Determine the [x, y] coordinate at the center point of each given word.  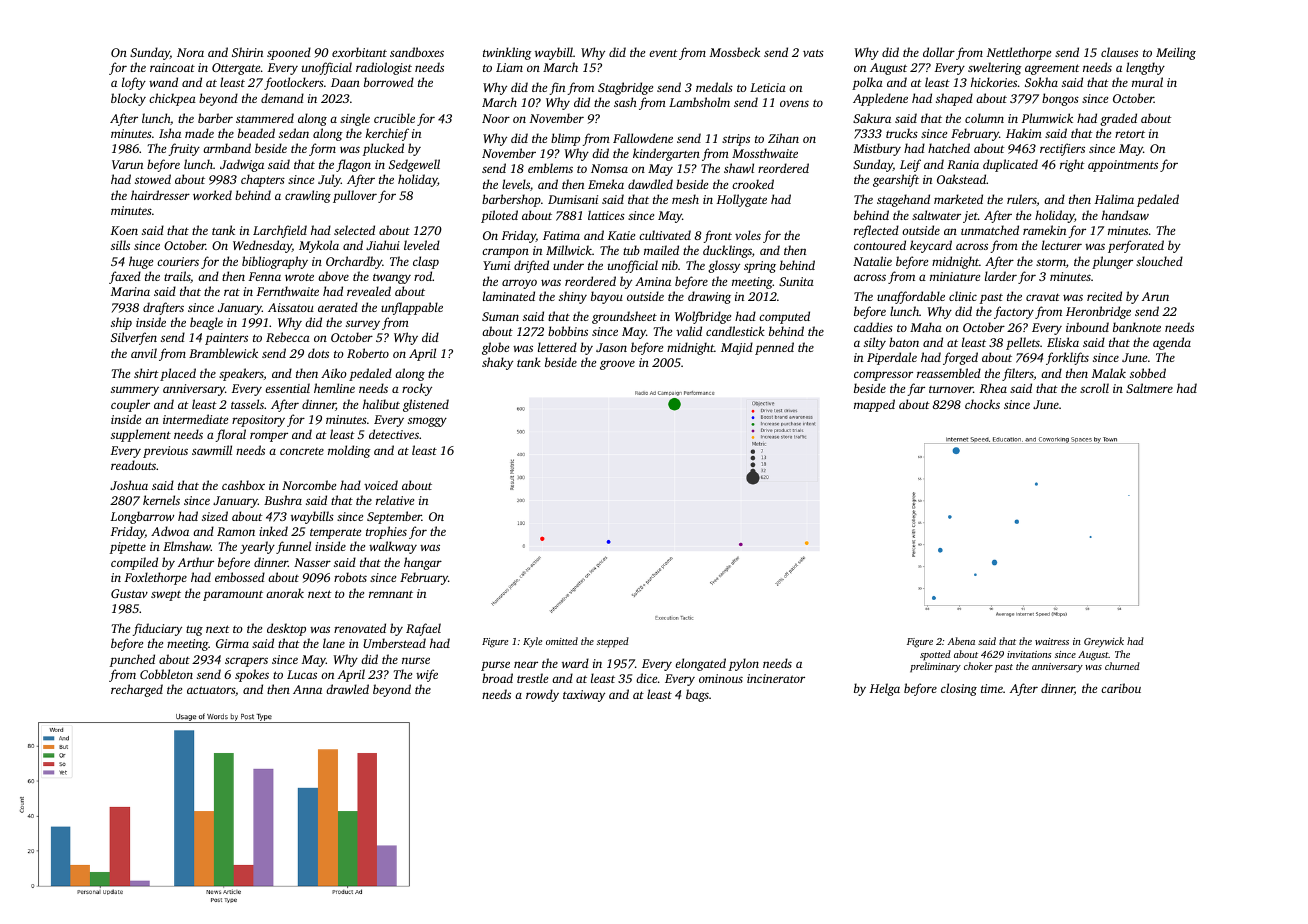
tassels [247, 404]
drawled [347, 689]
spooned [289, 53]
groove [617, 365]
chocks [982, 404]
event [663, 53]
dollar [939, 52]
